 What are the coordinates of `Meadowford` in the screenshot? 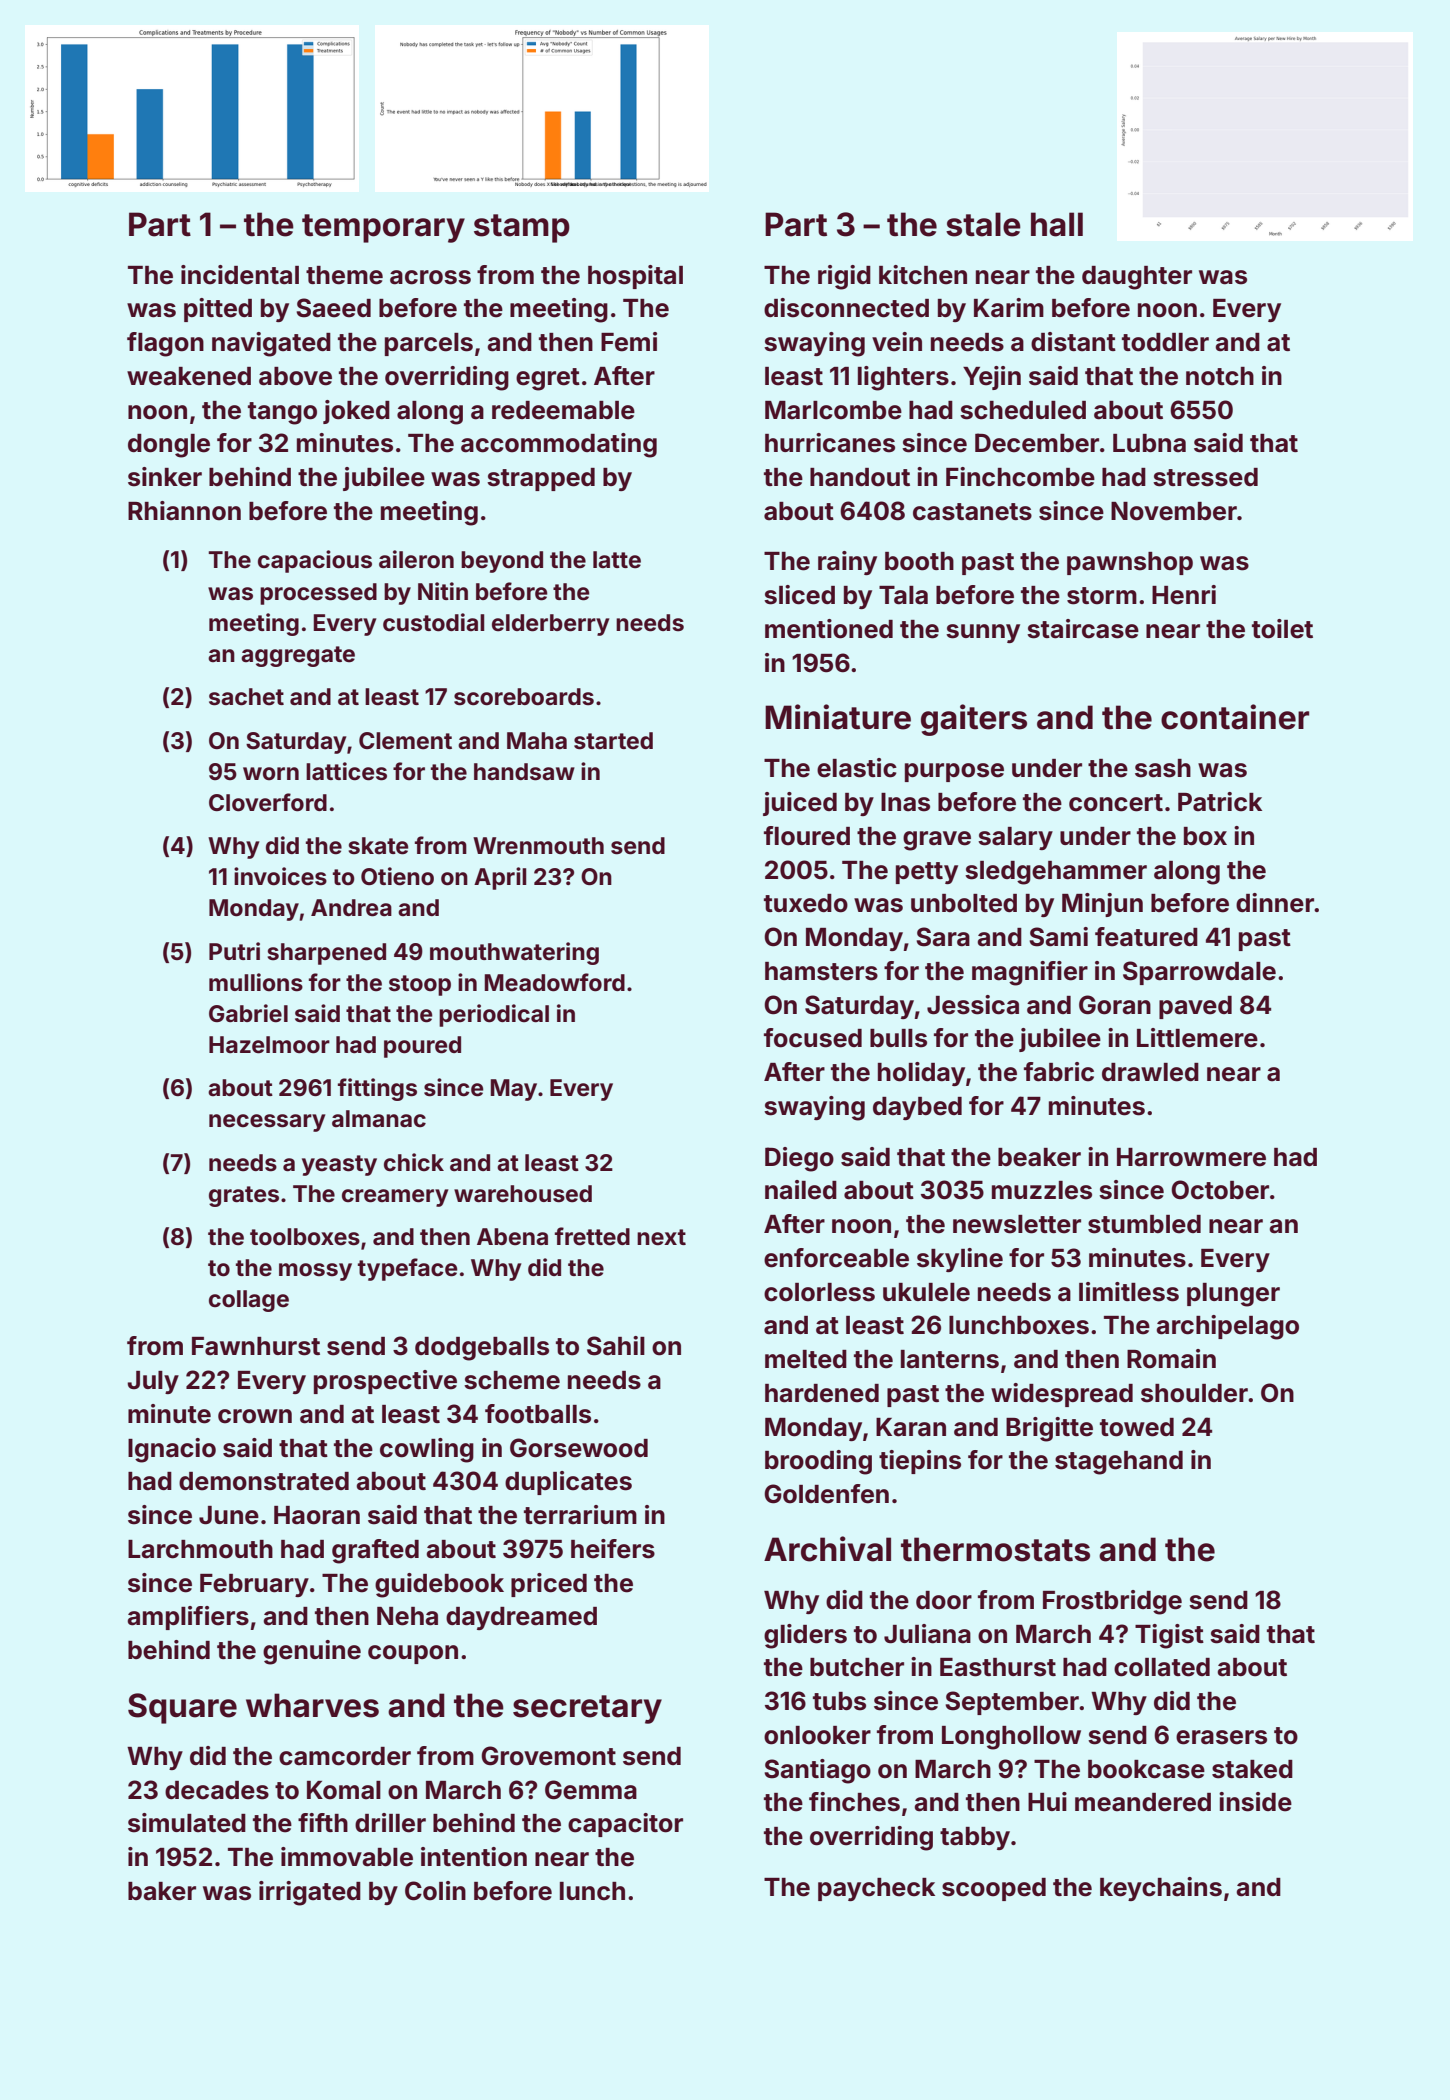 It's located at (554, 982).
